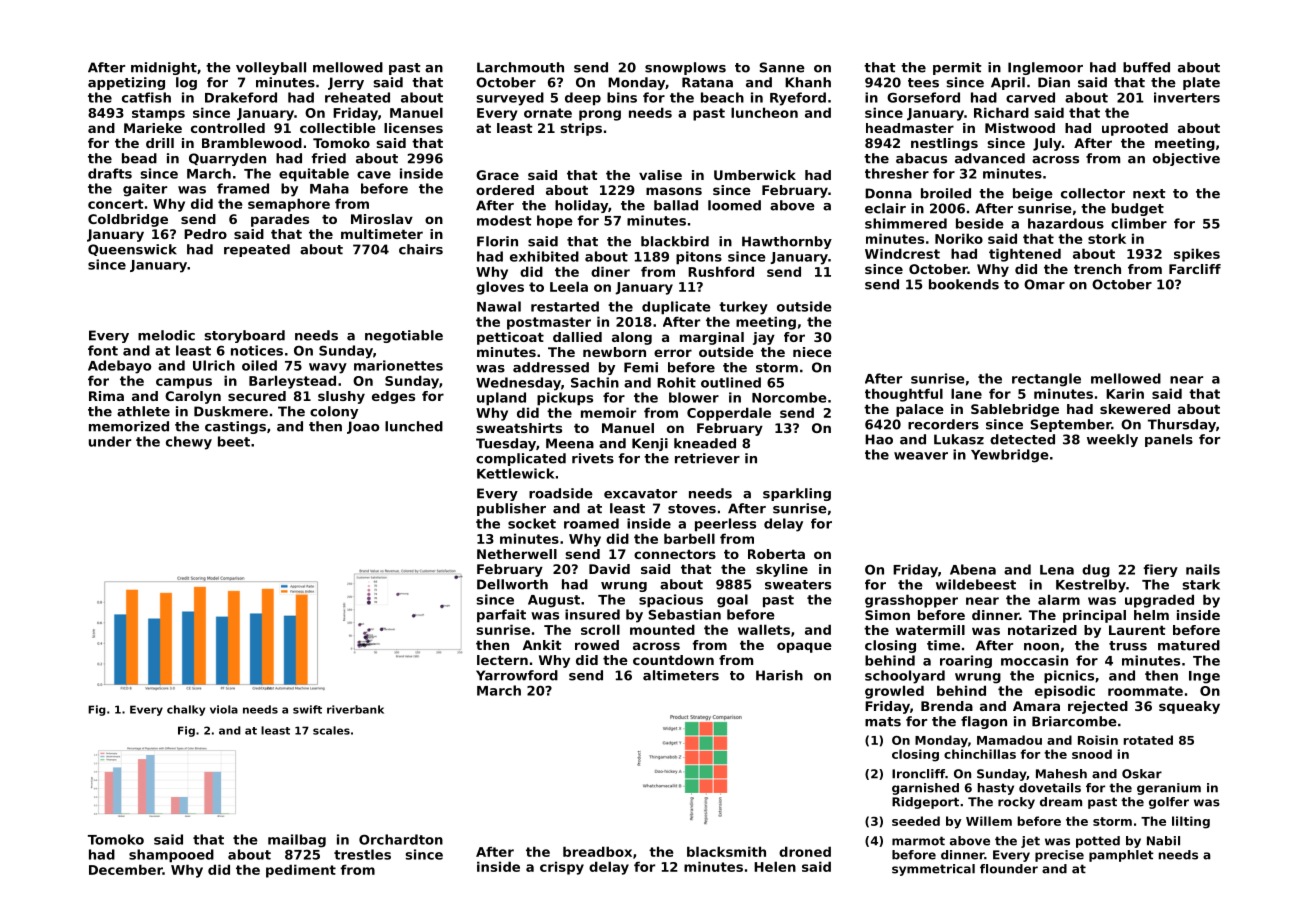 This image has height=924, width=1308. What do you see at coordinates (164, 68) in the image?
I see `midnight` at bounding box center [164, 68].
